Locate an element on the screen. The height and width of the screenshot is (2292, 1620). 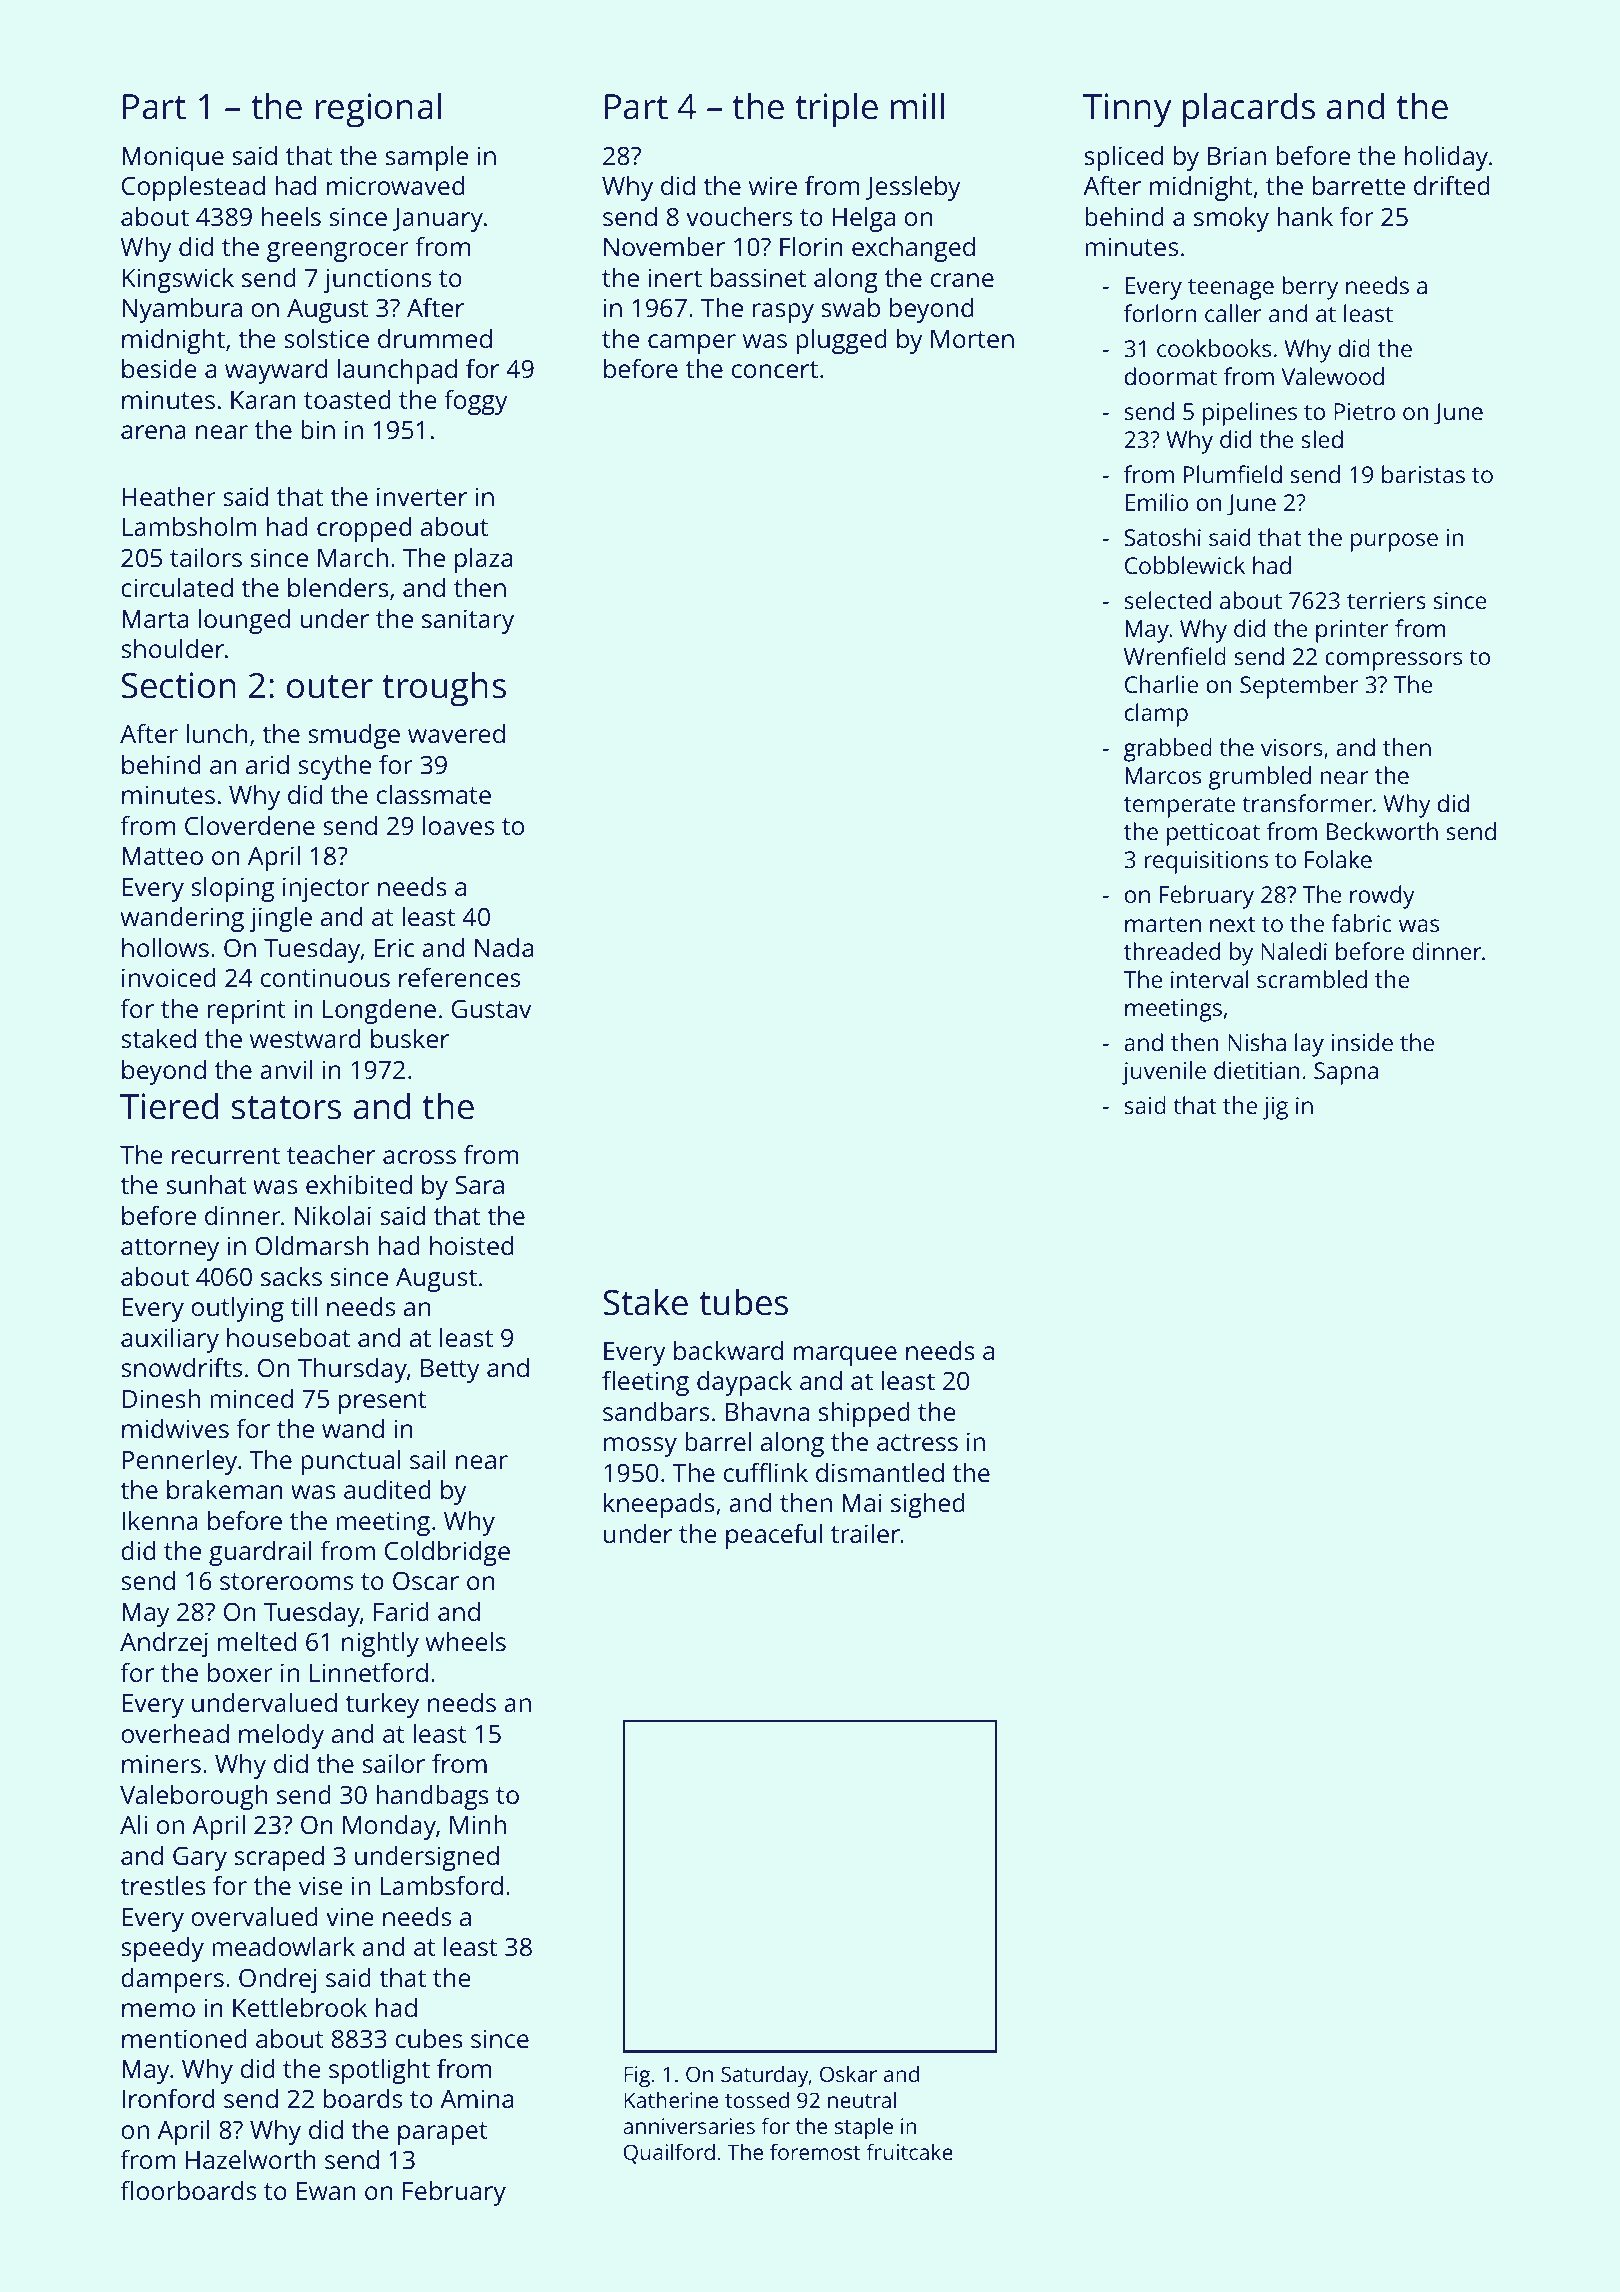
Pietro is located at coordinates (1364, 411).
